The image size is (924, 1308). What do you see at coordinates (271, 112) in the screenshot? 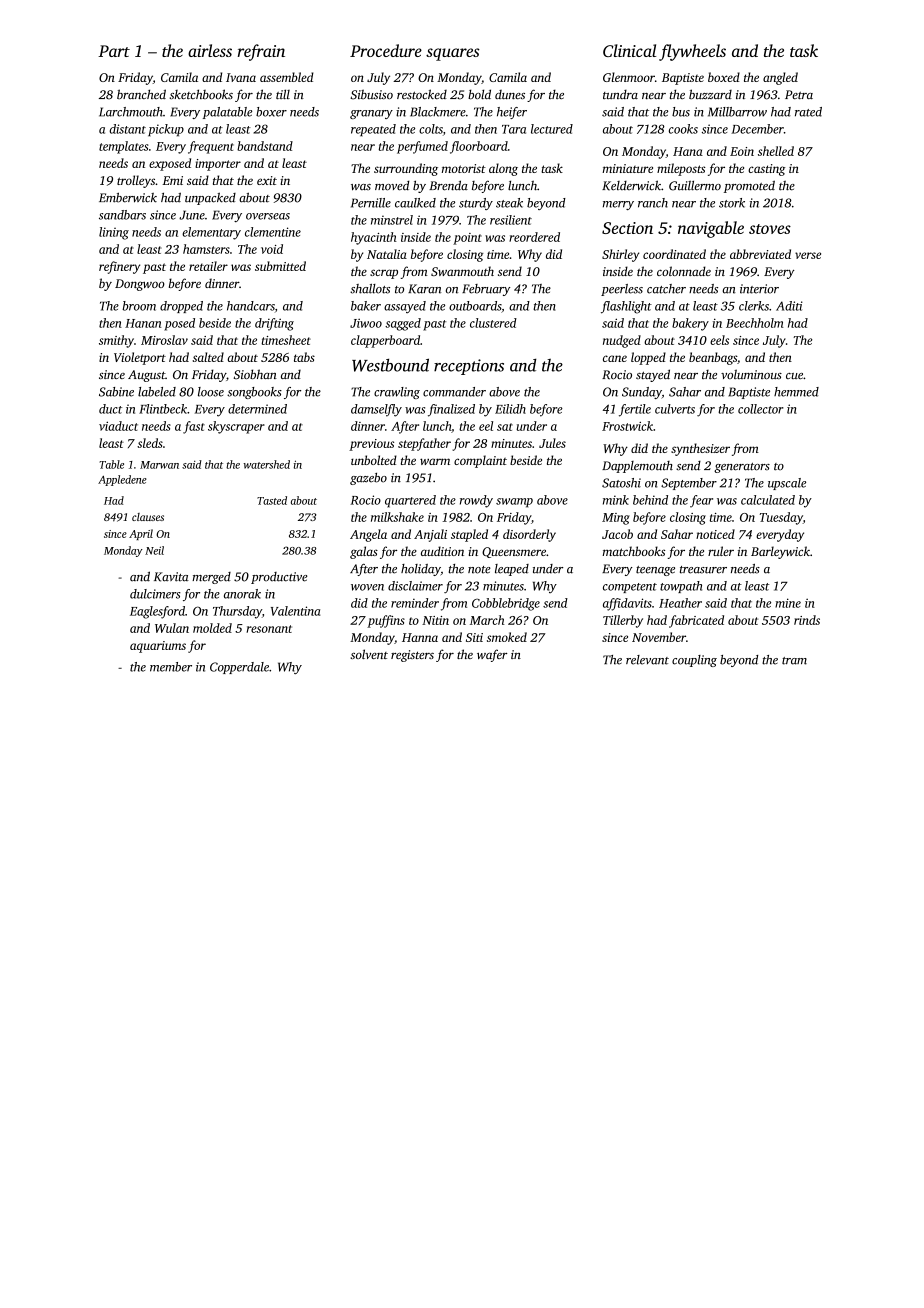
I see `boxer` at bounding box center [271, 112].
